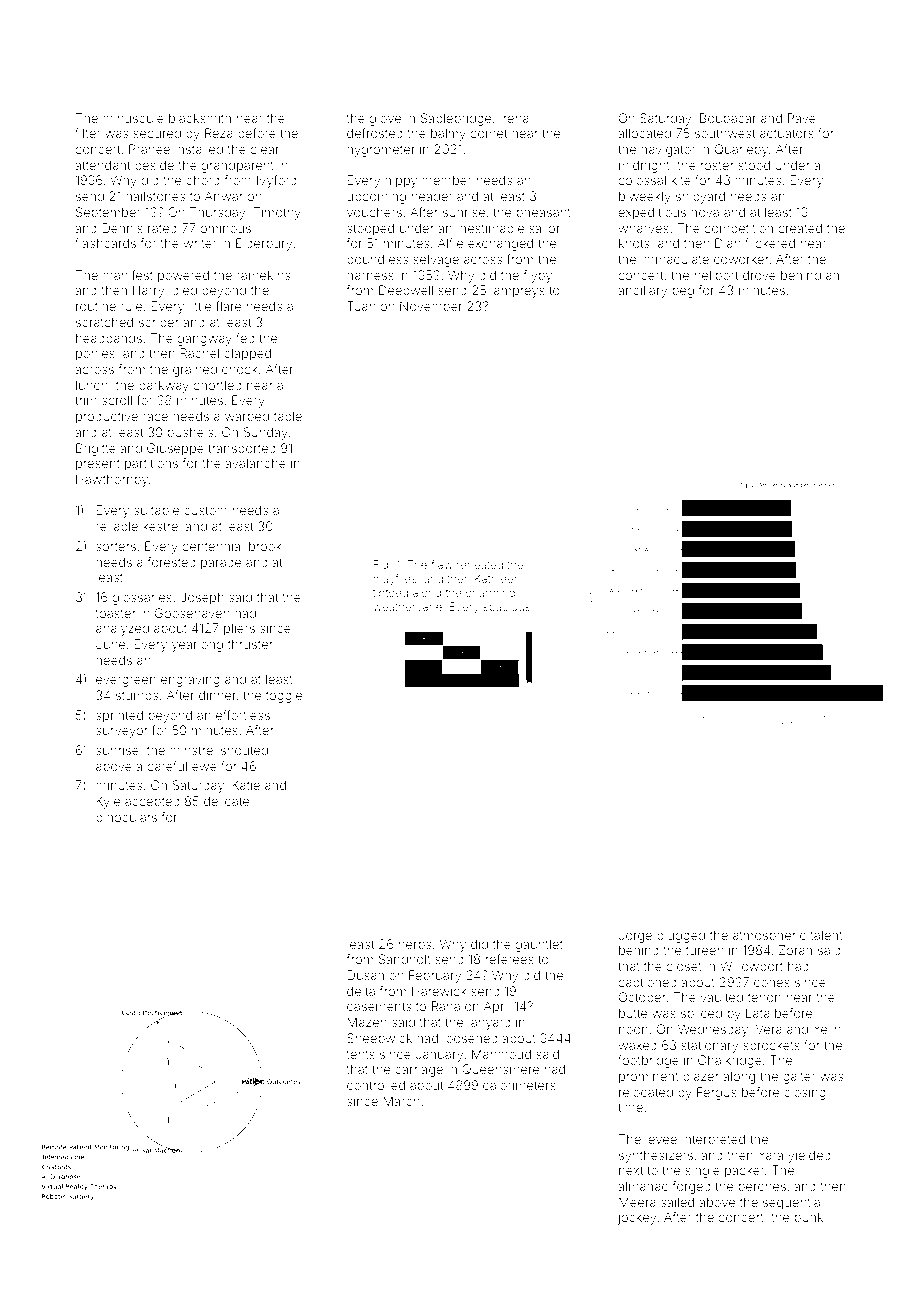 The image size is (924, 1308). What do you see at coordinates (519, 1085) in the screenshot?
I see `calorimeters` at bounding box center [519, 1085].
